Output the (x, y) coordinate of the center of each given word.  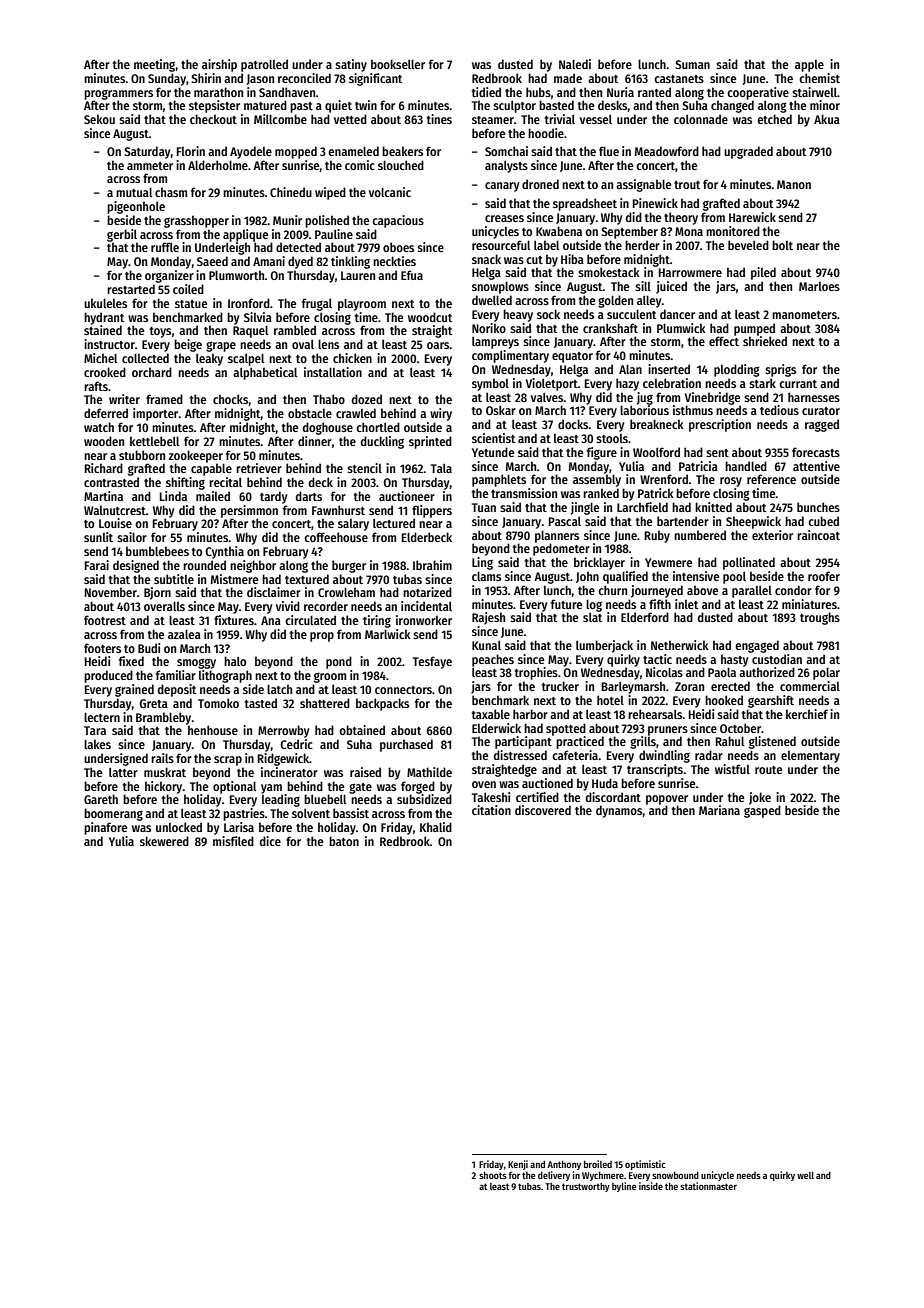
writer (124, 399)
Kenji (518, 1165)
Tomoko (218, 703)
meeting (155, 65)
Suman (692, 64)
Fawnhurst (338, 510)
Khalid (436, 827)
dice (270, 841)
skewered (164, 841)
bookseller (398, 64)
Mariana (719, 810)
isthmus (693, 410)
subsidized (424, 799)
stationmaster (708, 1186)
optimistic (645, 1165)
